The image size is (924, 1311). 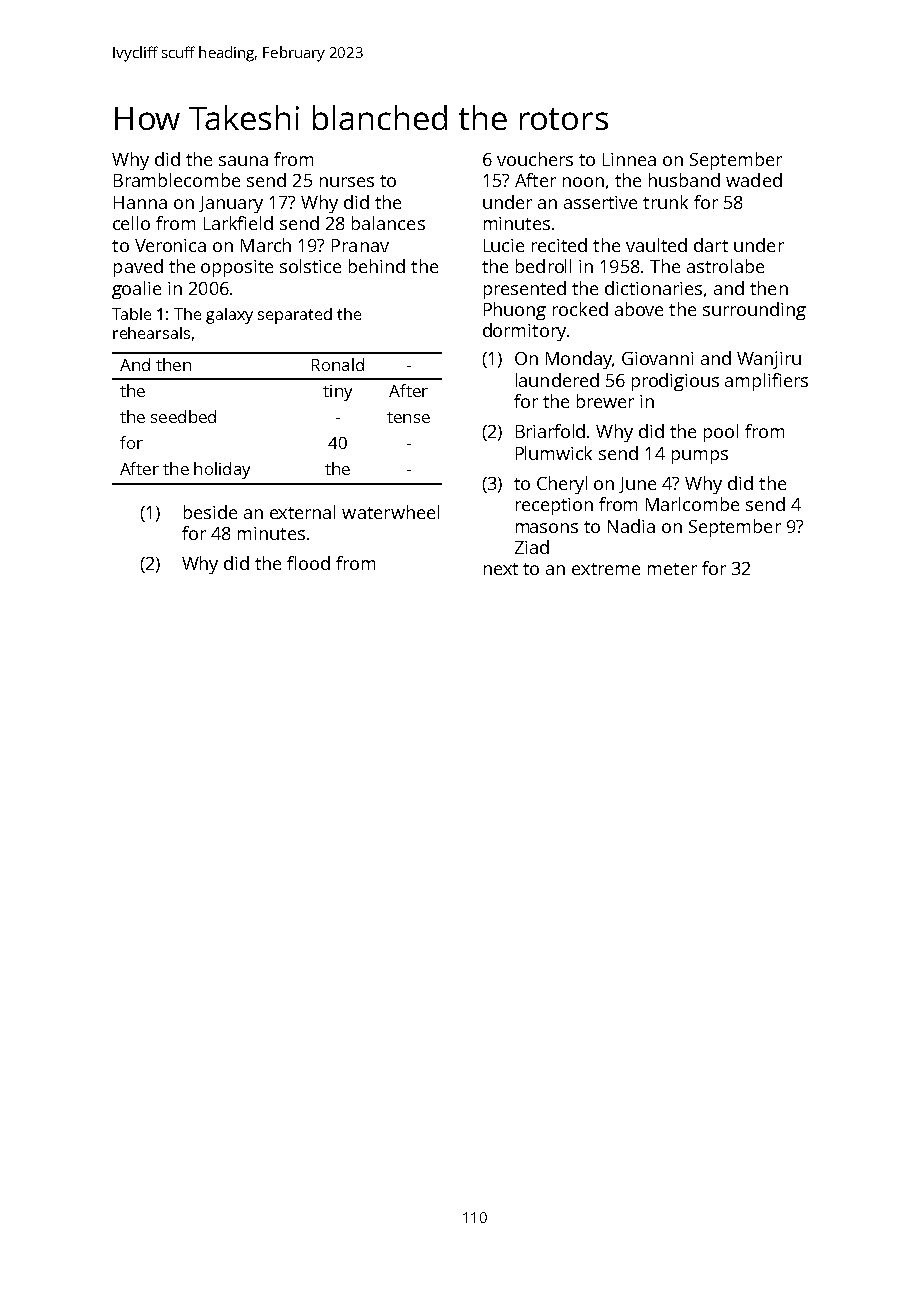 What do you see at coordinates (183, 416) in the screenshot?
I see `seedbed` at bounding box center [183, 416].
